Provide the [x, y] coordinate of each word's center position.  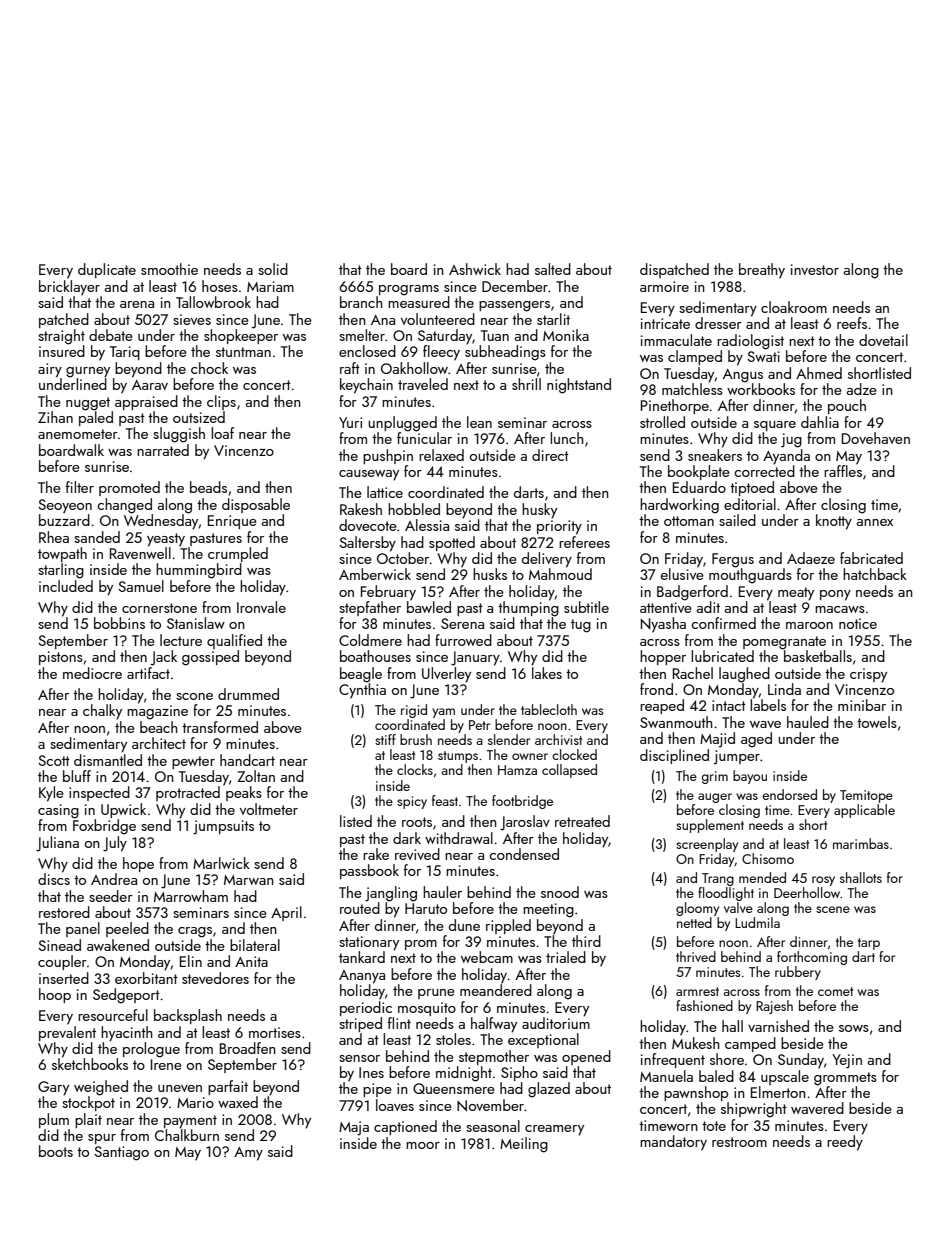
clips [221, 402]
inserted [64, 978]
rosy [823, 881]
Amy [248, 1154]
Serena [462, 623]
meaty [796, 594]
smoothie [169, 269]
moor [423, 1145]
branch [361, 302]
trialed [566, 957]
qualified [234, 641]
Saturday [445, 337]
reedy [845, 1143]
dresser [718, 323]
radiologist [750, 342]
